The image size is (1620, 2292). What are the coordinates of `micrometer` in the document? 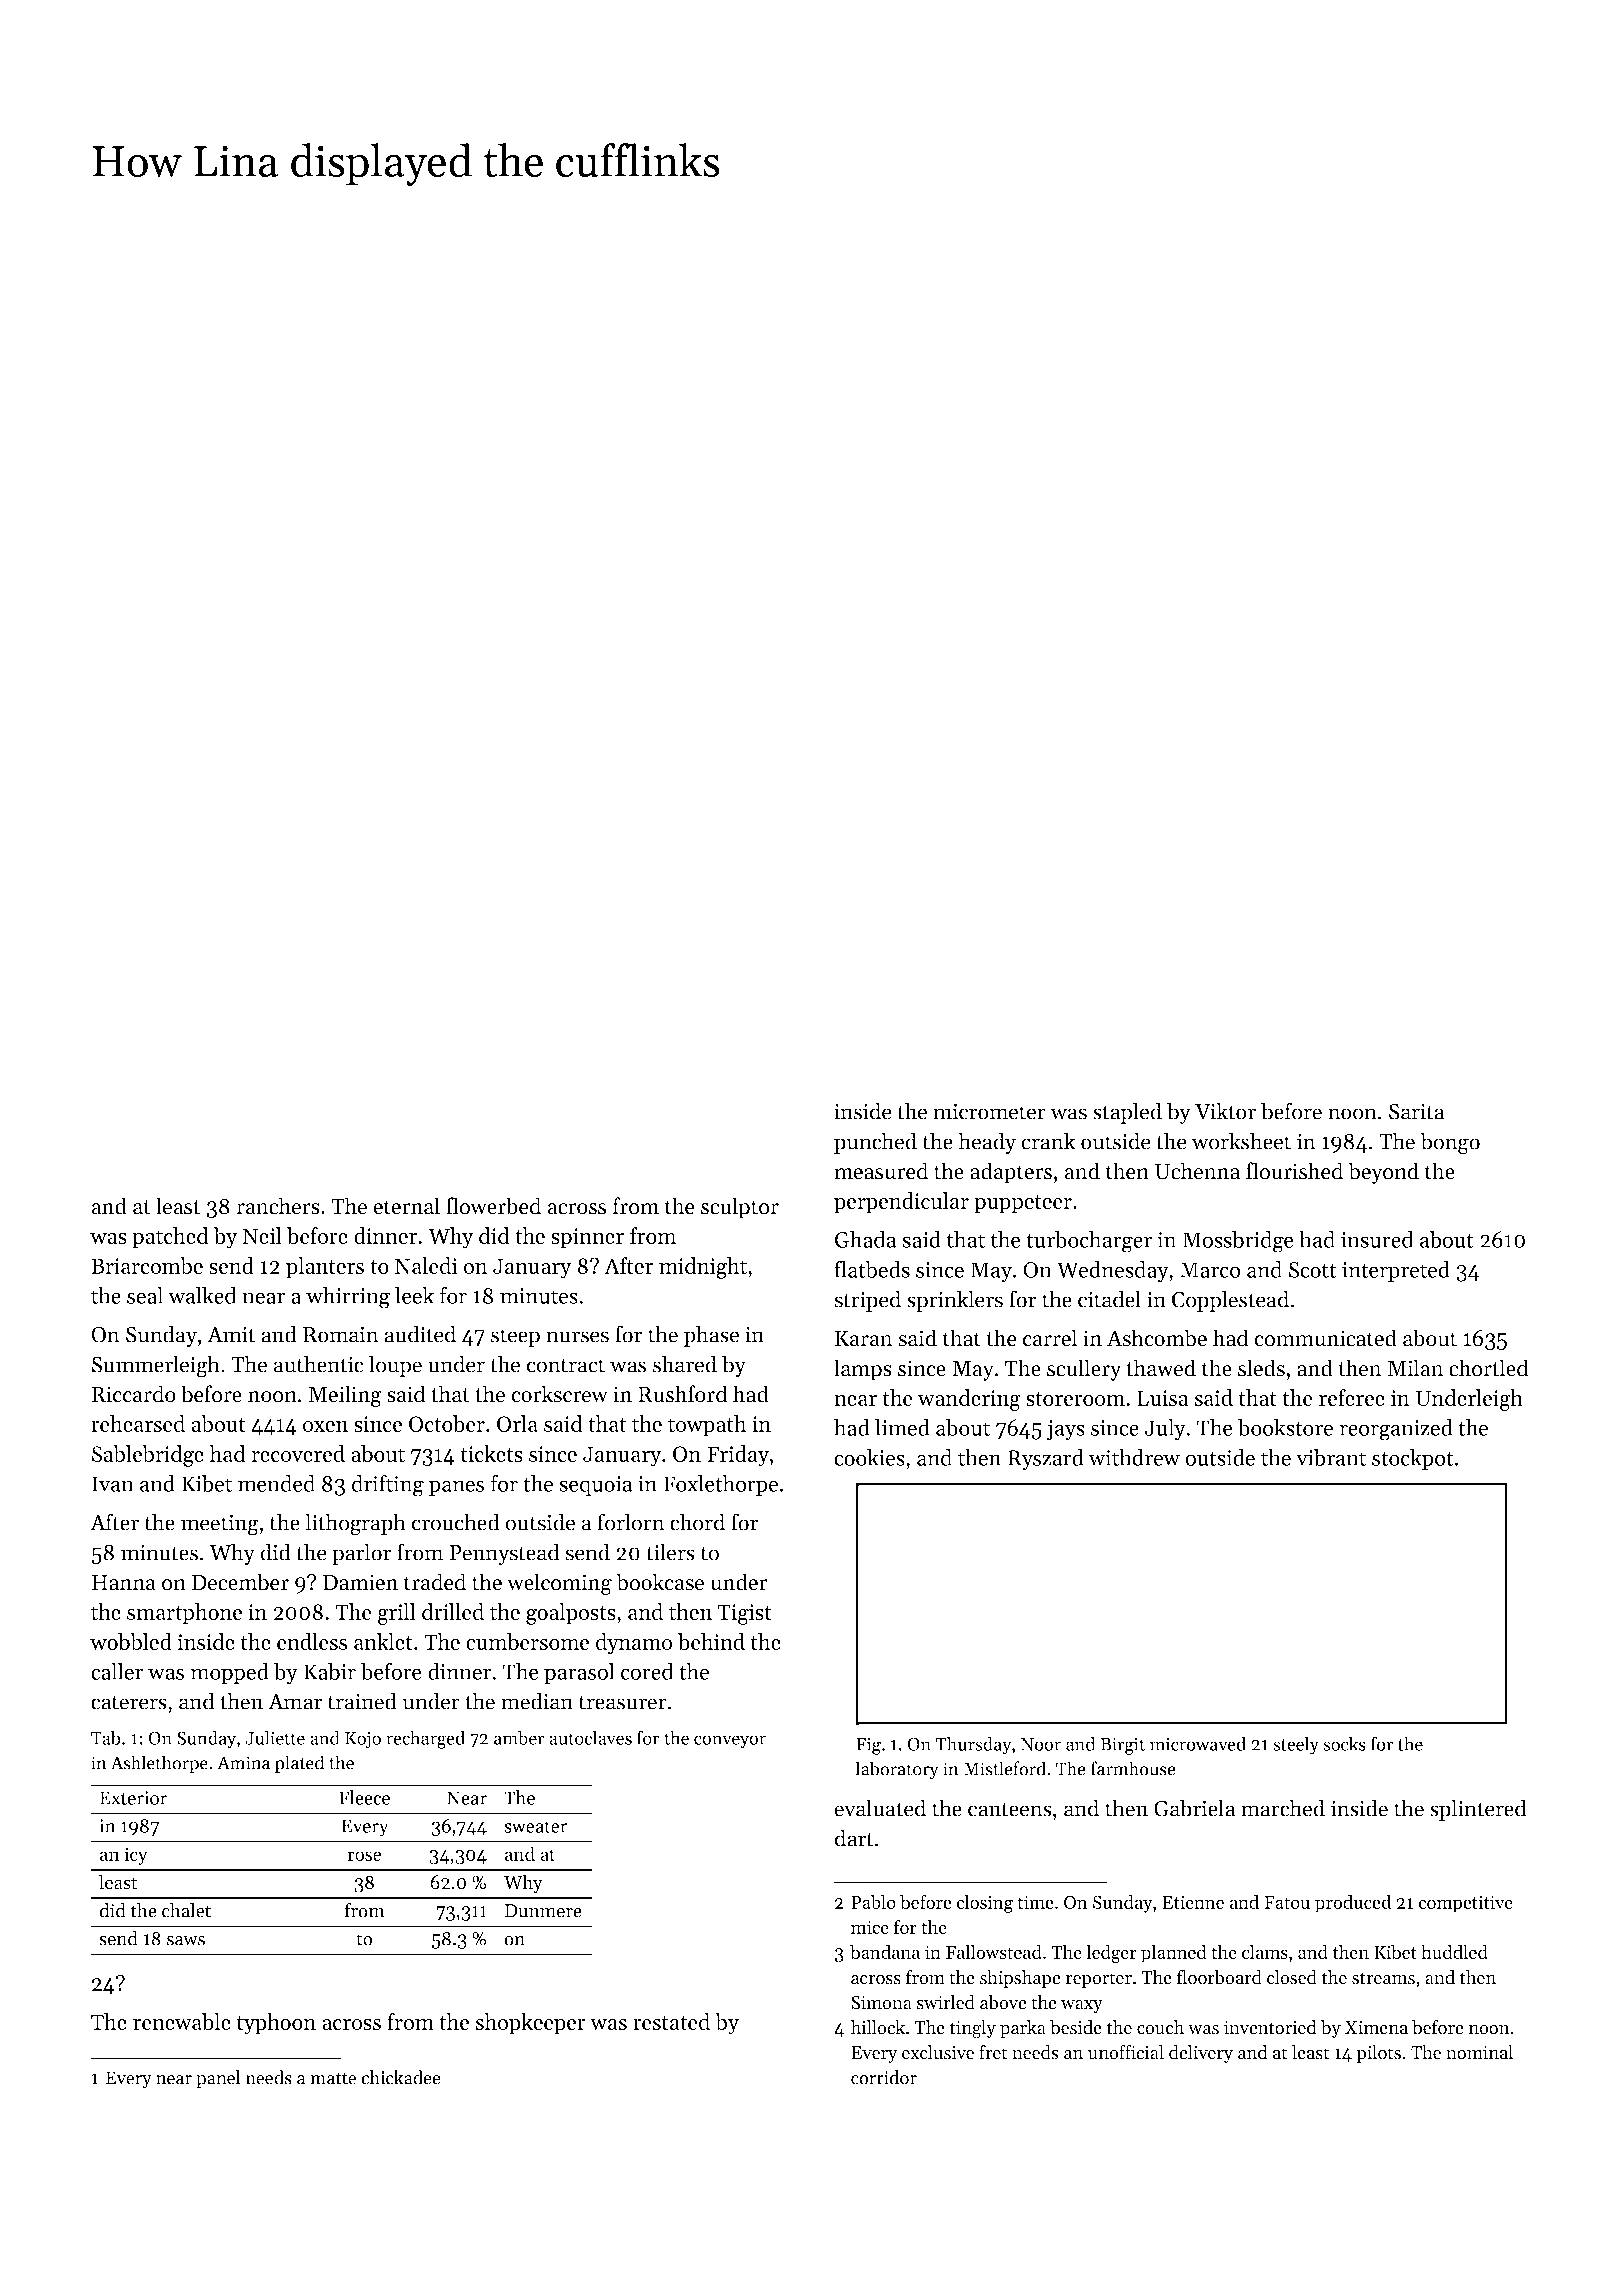 It's located at (989, 1112).
